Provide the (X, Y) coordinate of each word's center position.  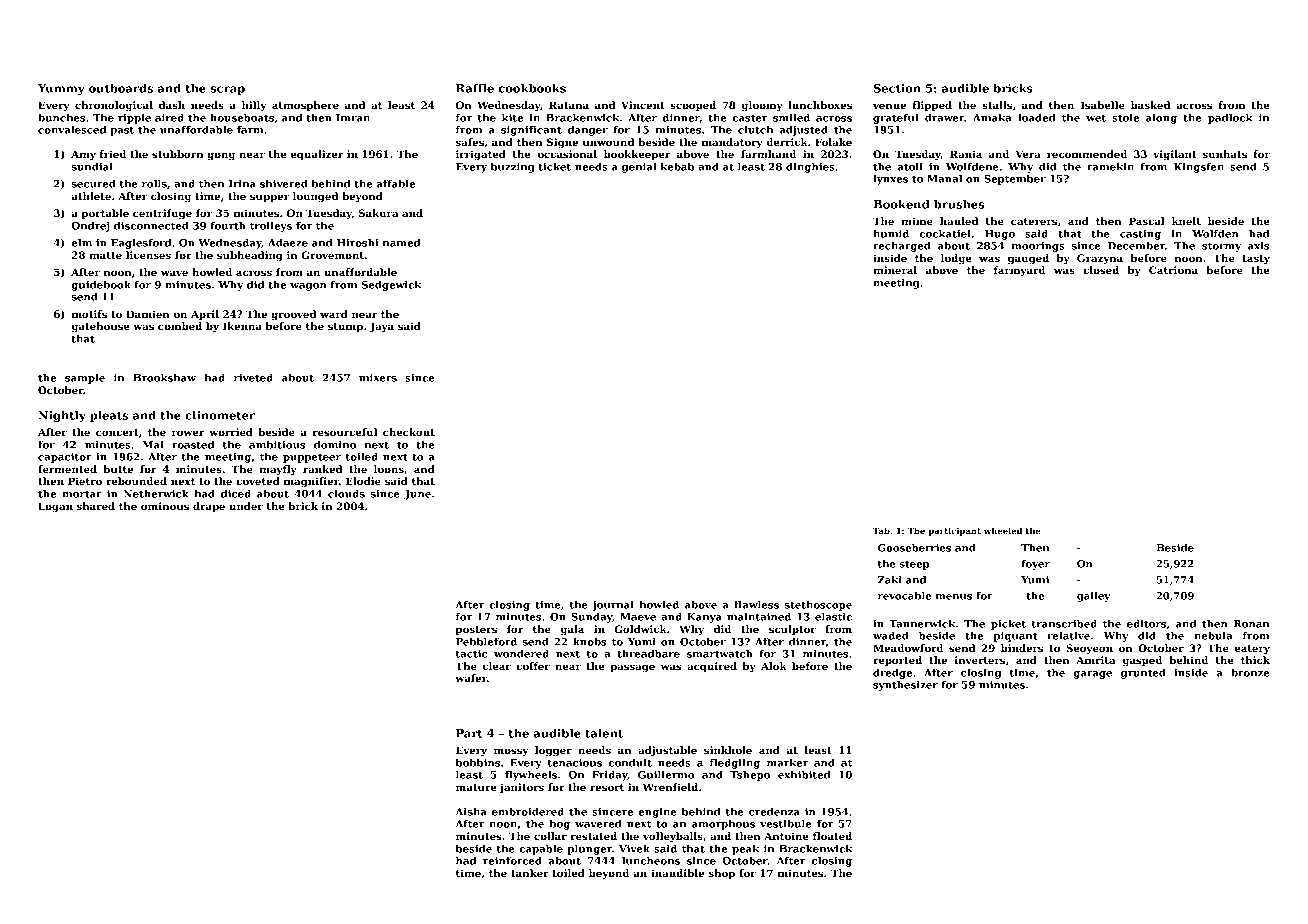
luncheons (651, 860)
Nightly (62, 416)
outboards (121, 88)
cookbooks (532, 88)
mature (476, 787)
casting (1140, 235)
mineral (895, 270)
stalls (997, 105)
